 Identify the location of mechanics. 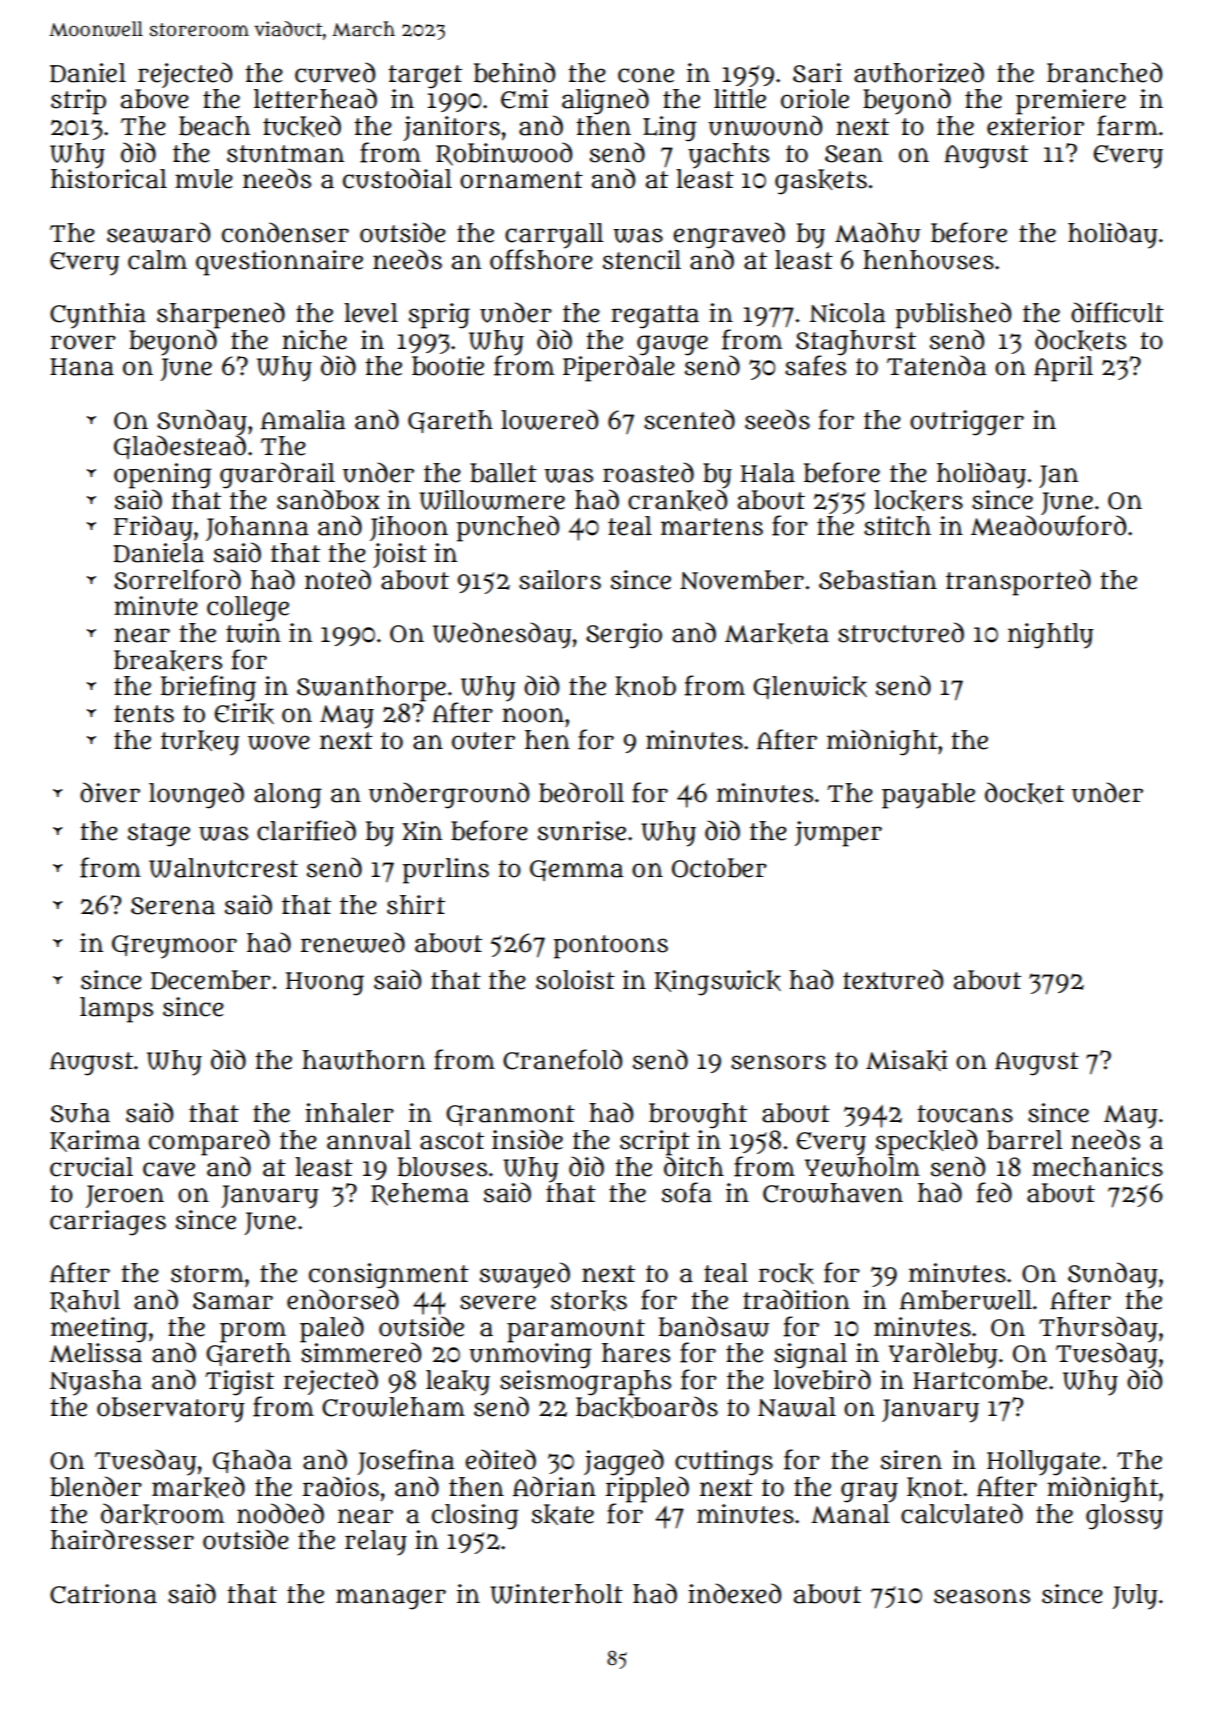
(1097, 1167).
